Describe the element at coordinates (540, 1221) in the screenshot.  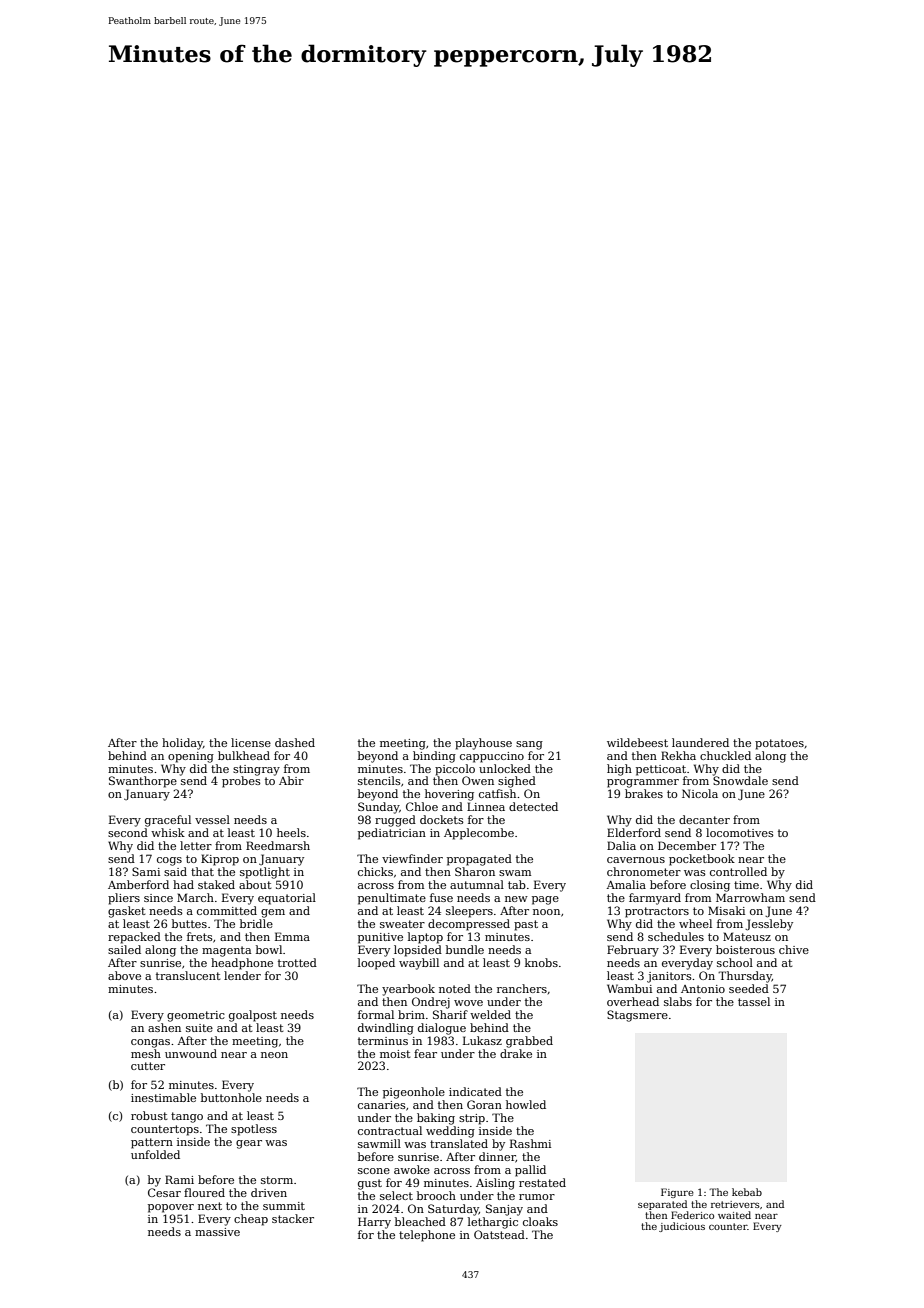
I see `cloaks` at that location.
